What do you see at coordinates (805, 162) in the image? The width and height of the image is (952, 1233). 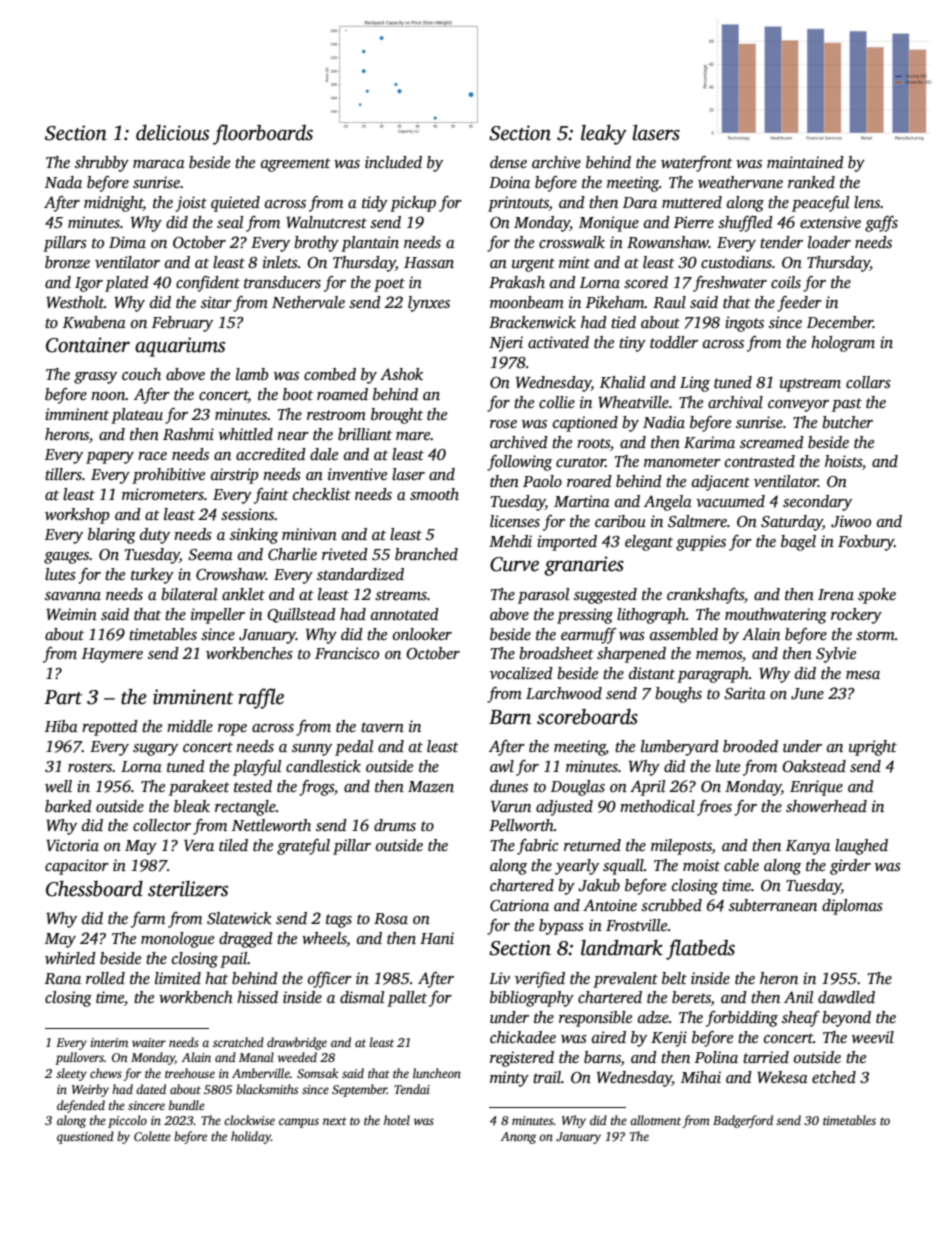 I see `maintained` at bounding box center [805, 162].
